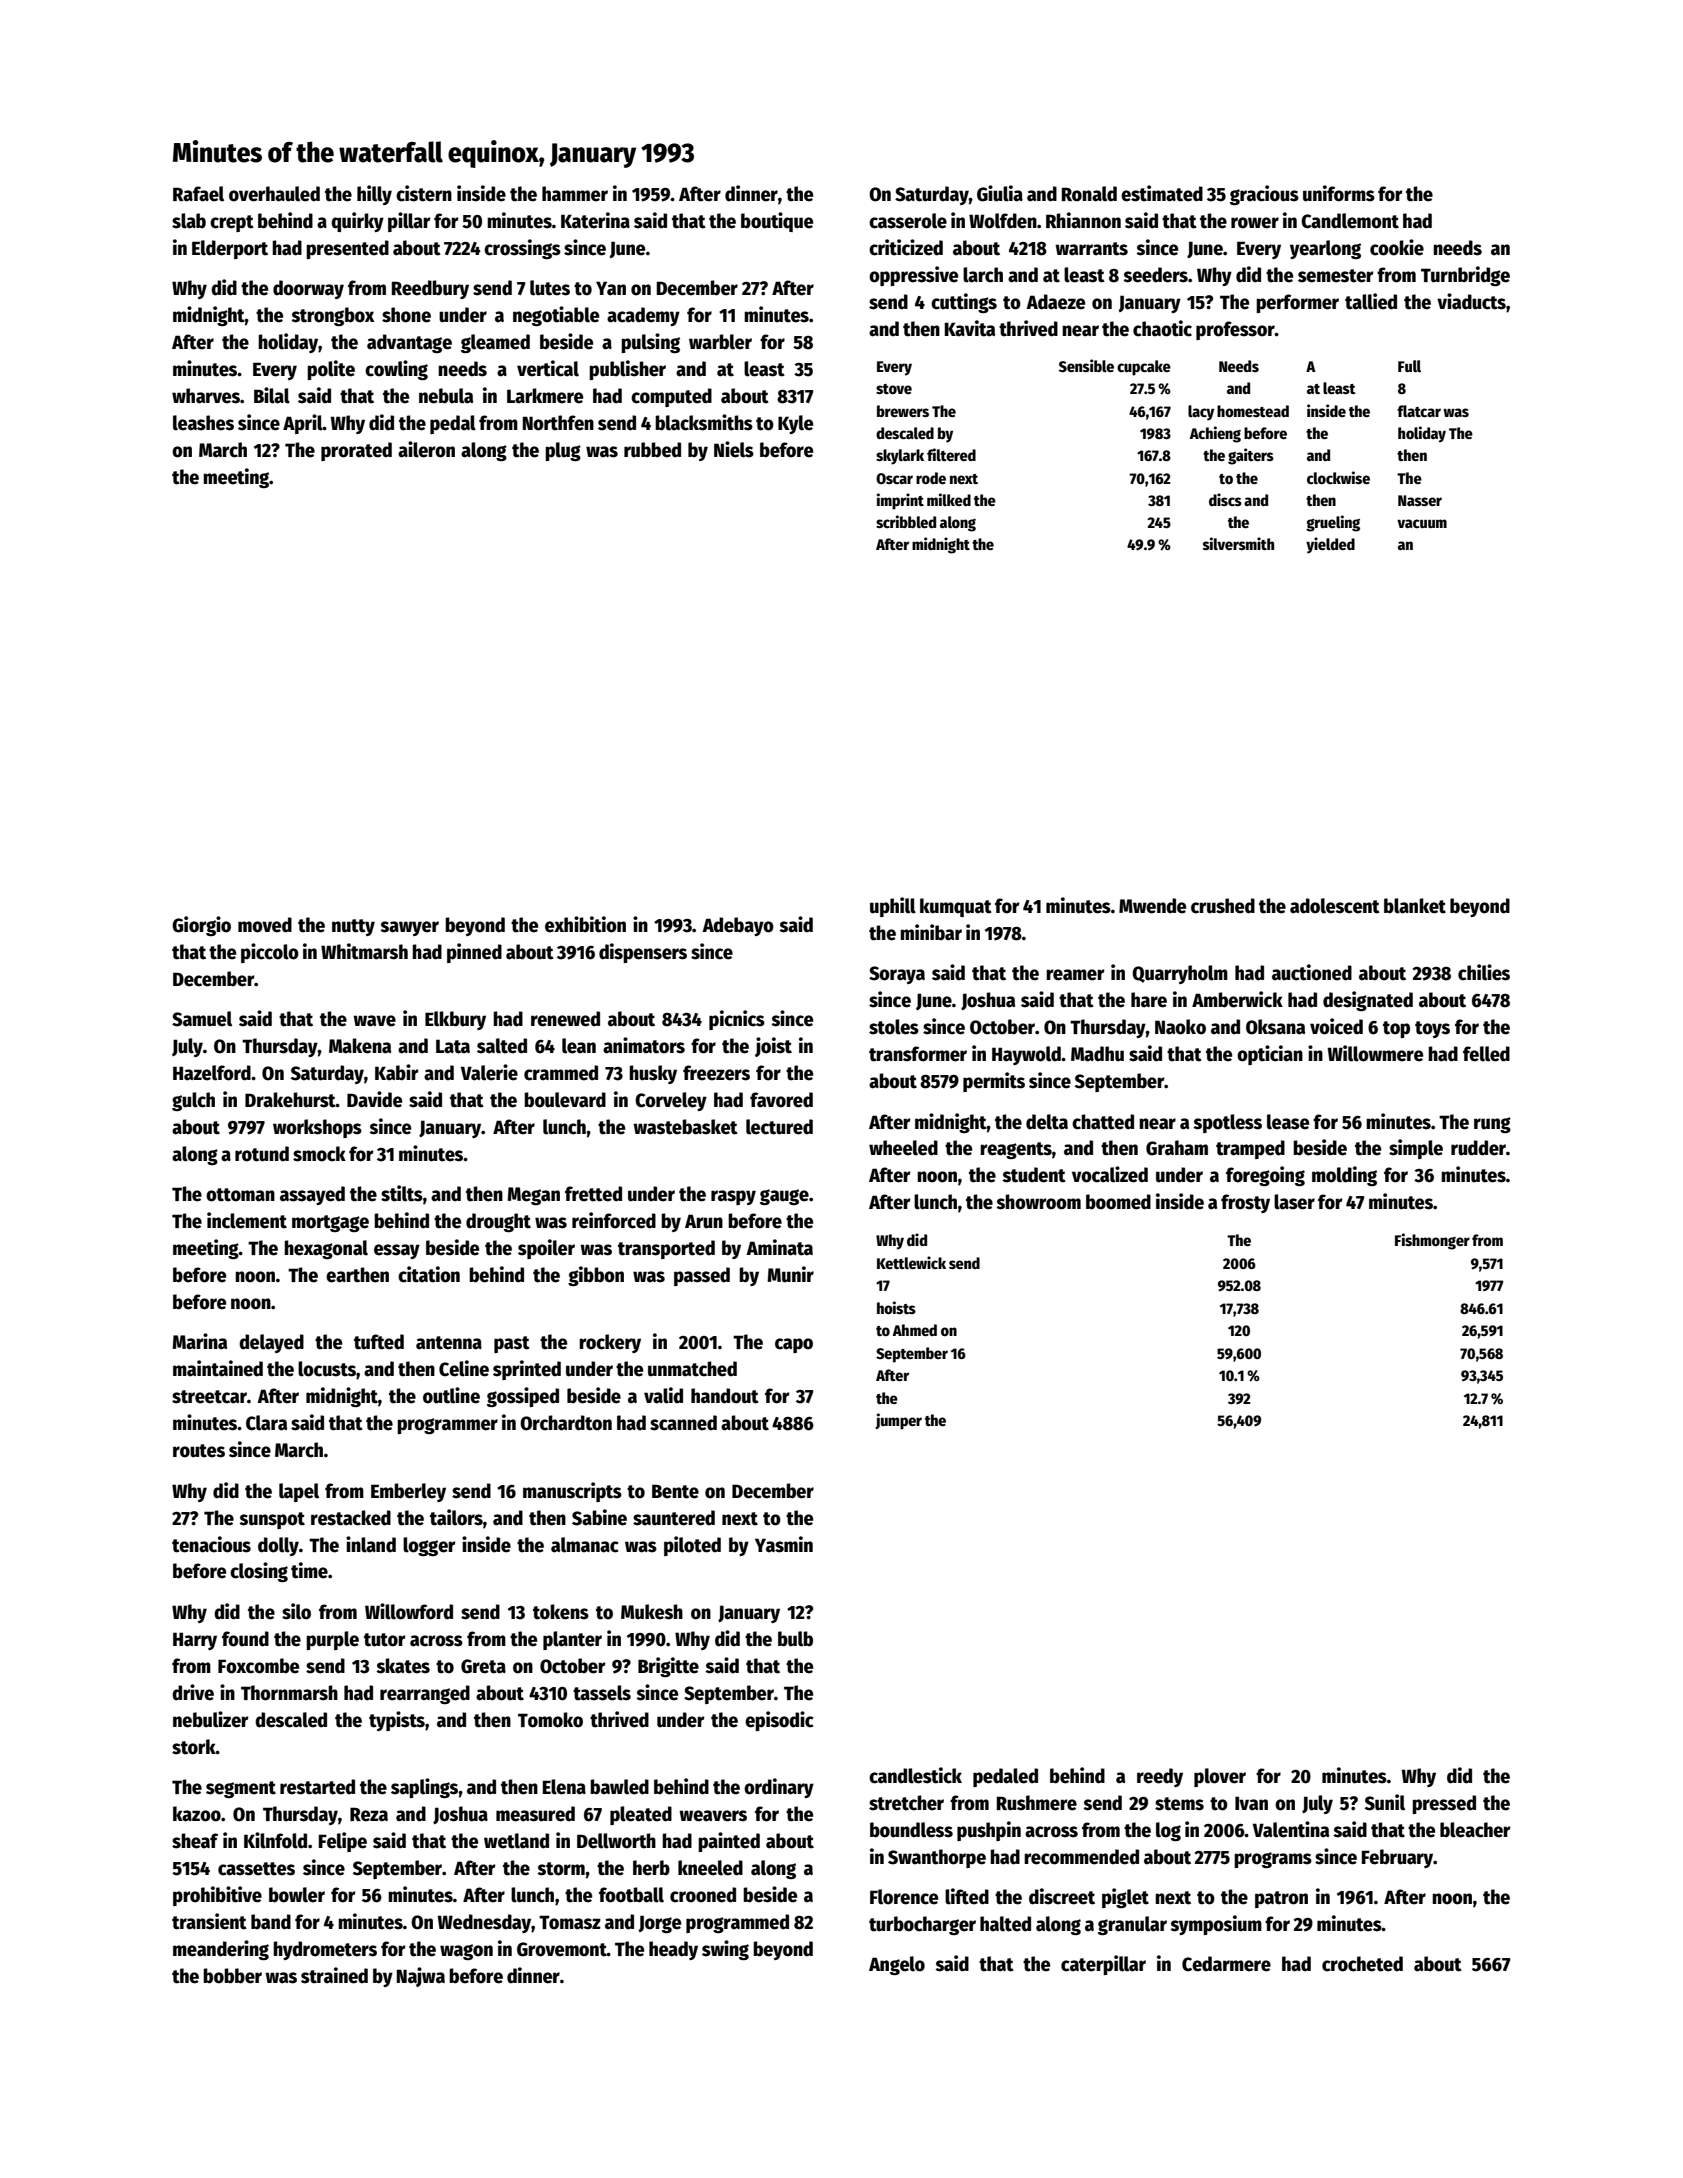 The image size is (1683, 2178). I want to click on Sunil, so click(1385, 1802).
